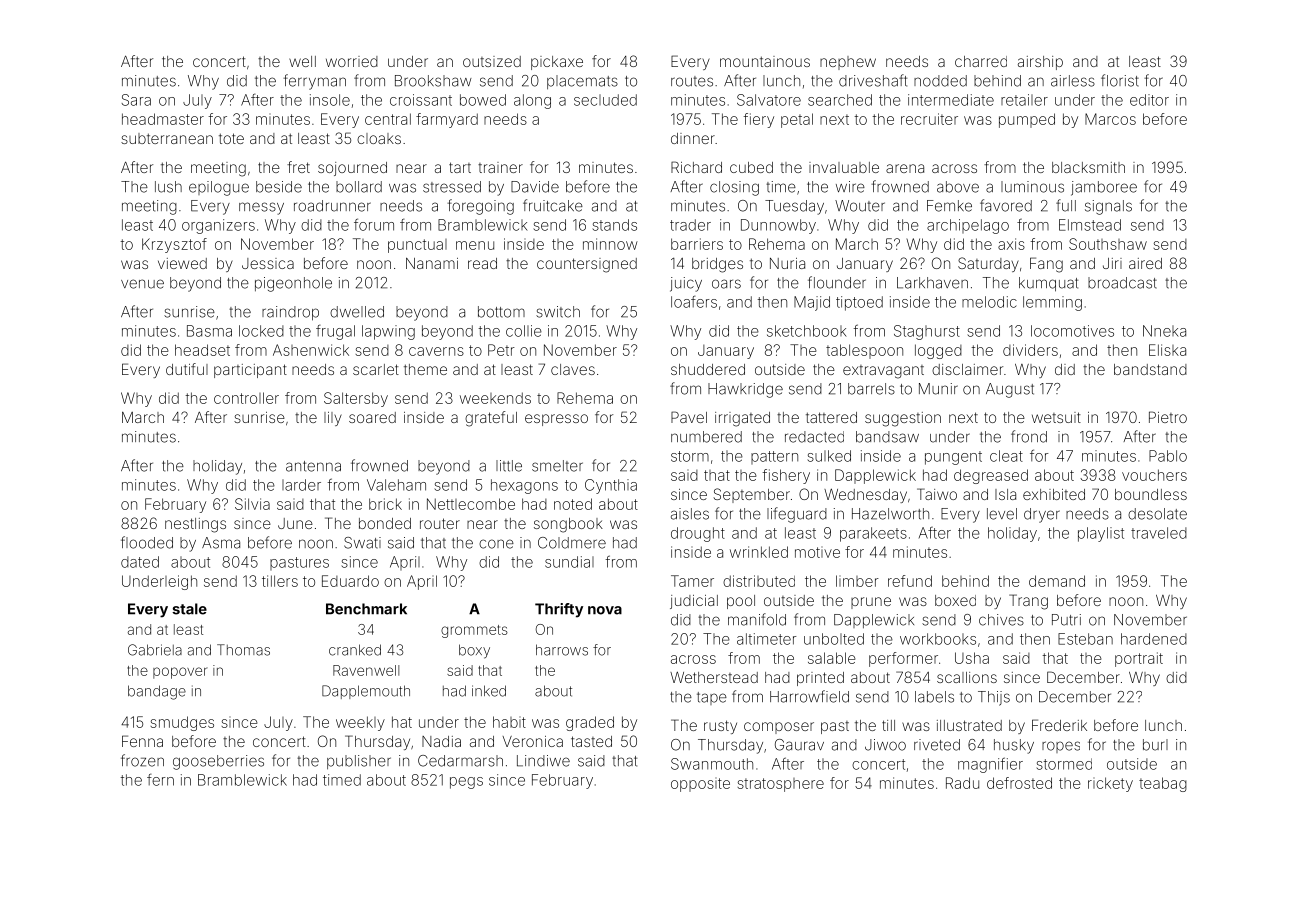 The height and width of the page is (924, 1308). Describe the element at coordinates (693, 138) in the page. I see `dinner` at that location.
